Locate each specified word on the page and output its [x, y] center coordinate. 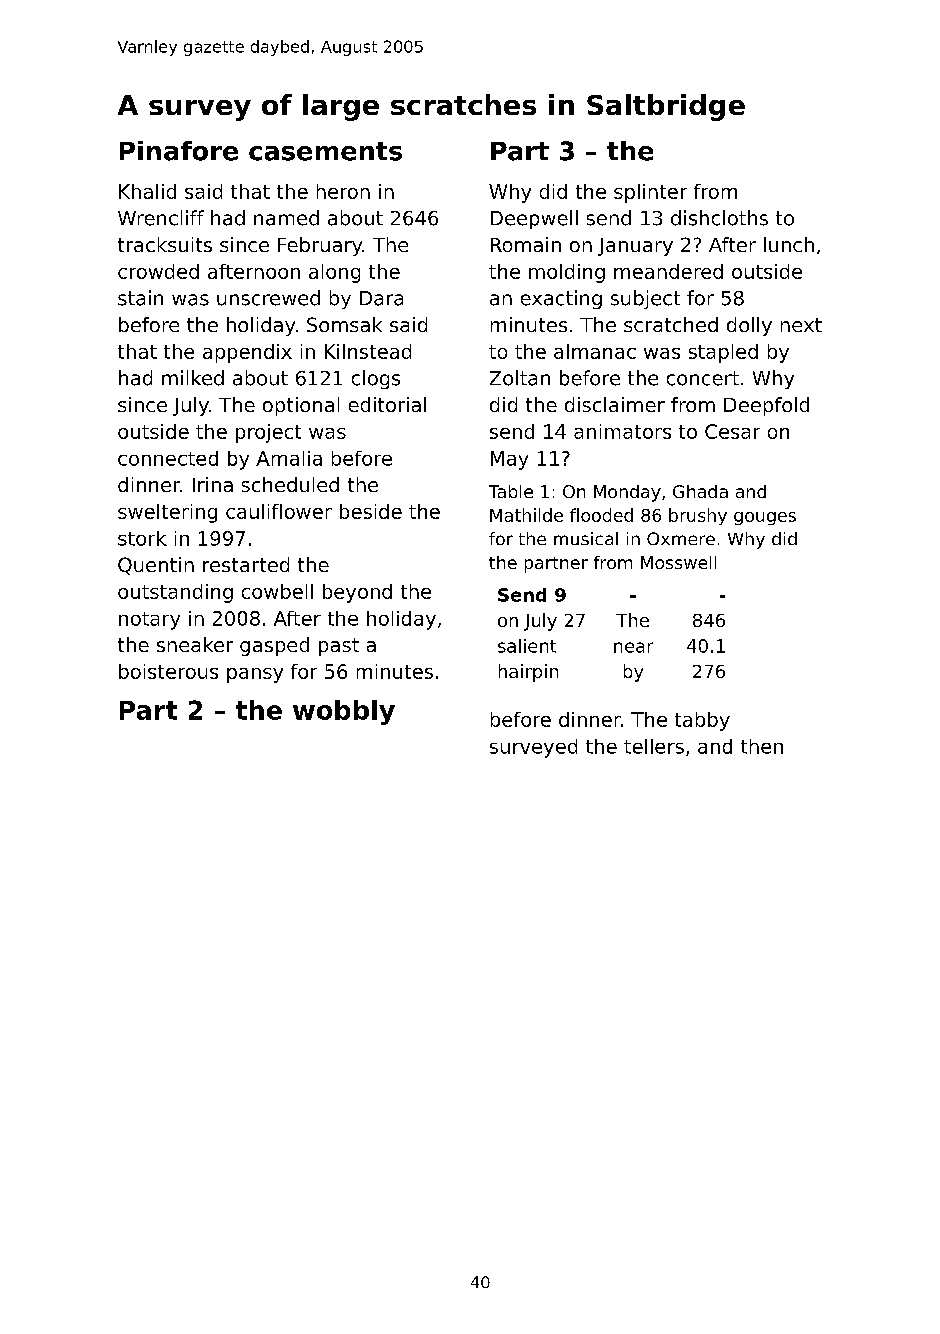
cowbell [277, 591]
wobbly [344, 712]
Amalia [289, 458]
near [633, 647]
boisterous [168, 671]
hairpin [528, 673]
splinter [650, 193]
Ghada [700, 491]
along [334, 273]
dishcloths [719, 218]
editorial [387, 404]
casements [325, 151]
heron [343, 191]
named [286, 218]
